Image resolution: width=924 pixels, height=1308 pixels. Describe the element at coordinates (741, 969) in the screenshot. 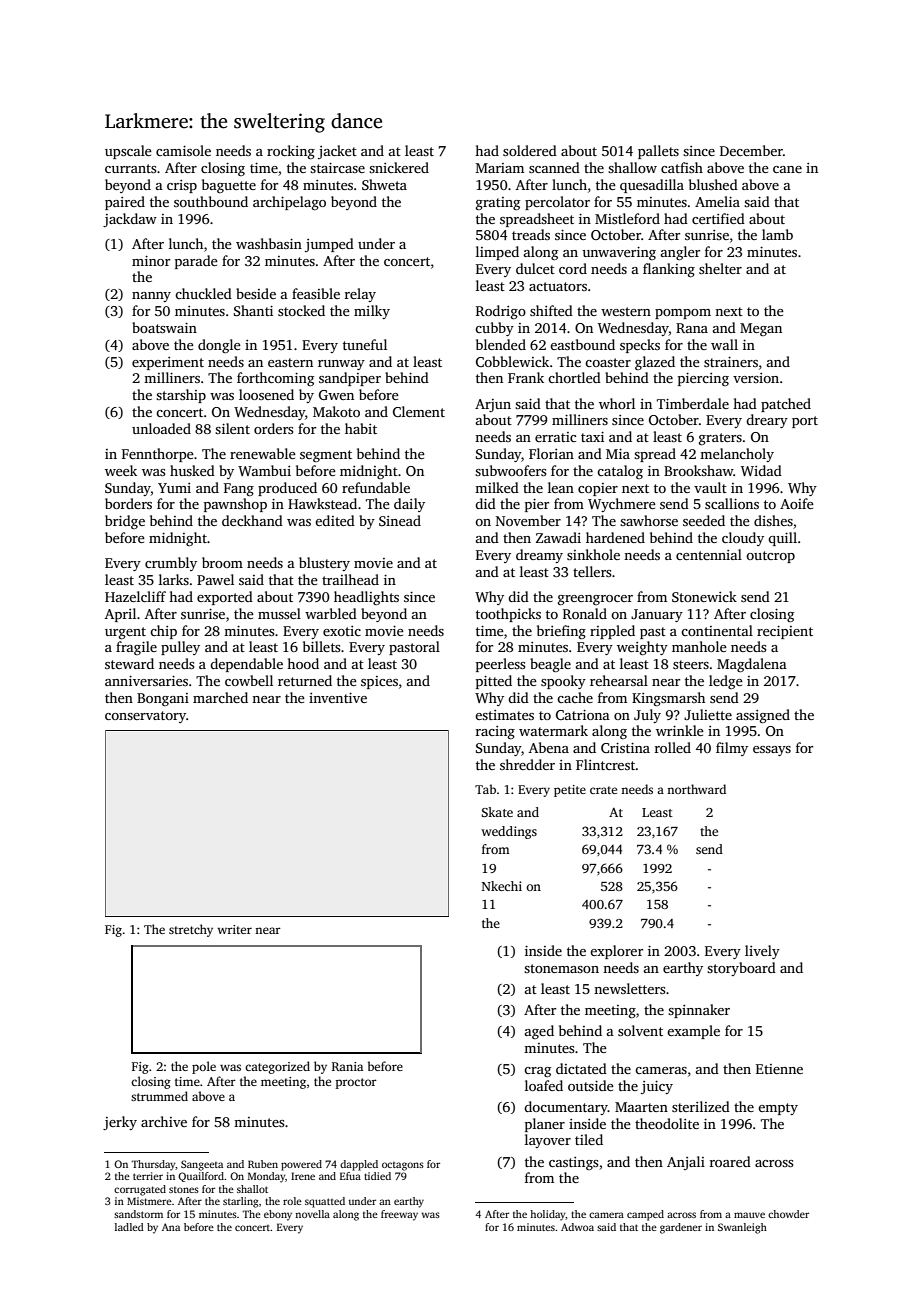

I see `storyboard` at that location.
